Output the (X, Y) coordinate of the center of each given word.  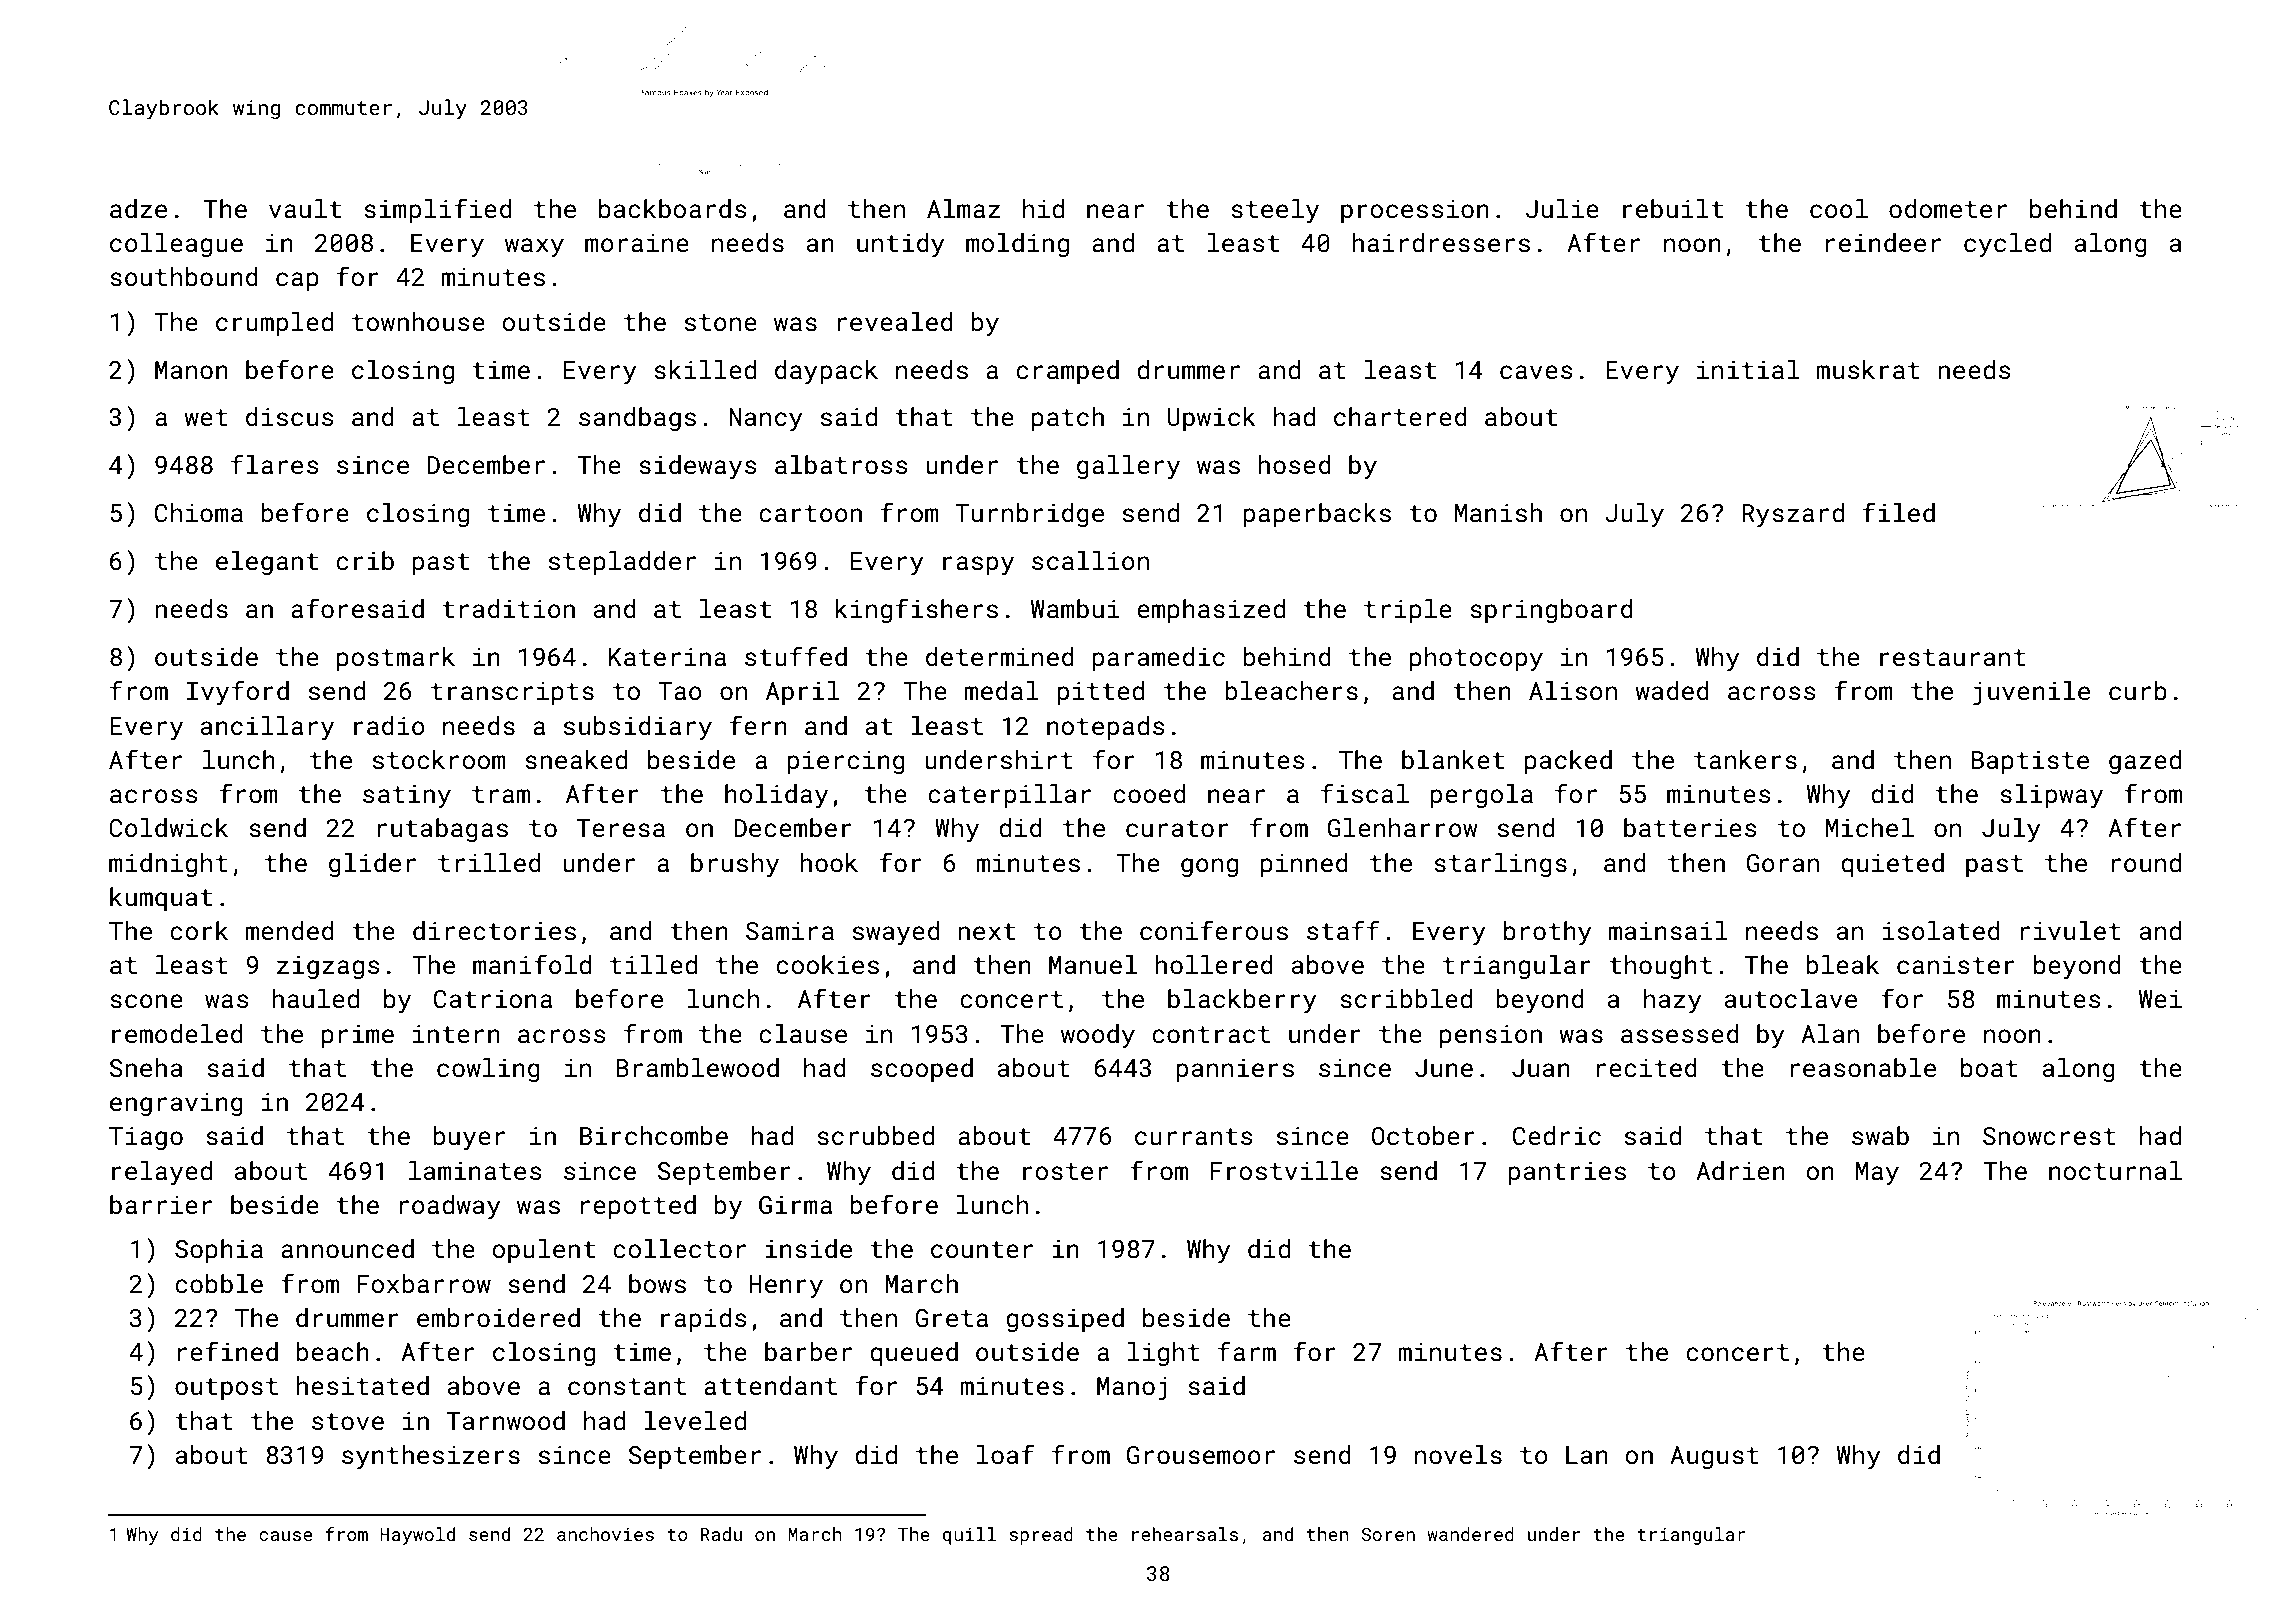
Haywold (417, 1536)
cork (199, 931)
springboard (1551, 611)
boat (1989, 1067)
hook (829, 862)
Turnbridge (1029, 515)
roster (1065, 1172)
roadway (450, 1207)
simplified (438, 210)
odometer (1948, 209)
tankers (1745, 760)
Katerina (667, 657)
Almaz (963, 208)
